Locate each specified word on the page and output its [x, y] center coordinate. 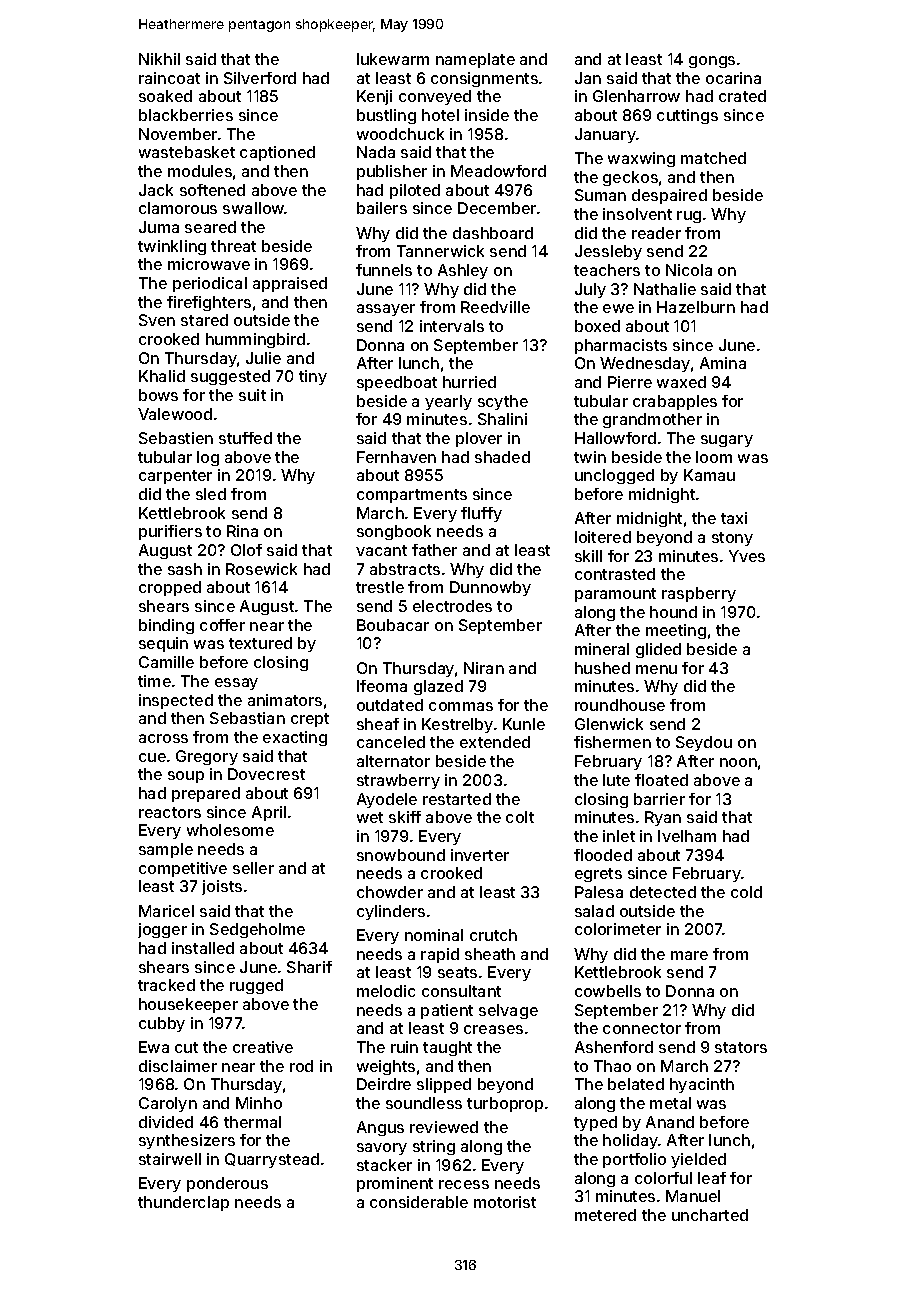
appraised [290, 284]
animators [285, 700]
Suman [600, 195]
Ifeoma [382, 686]
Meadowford [498, 171]
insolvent [637, 214]
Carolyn [168, 1104]
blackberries [186, 115]
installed [203, 948]
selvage [508, 1011]
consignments [484, 79]
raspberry [699, 594]
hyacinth [702, 1085]
